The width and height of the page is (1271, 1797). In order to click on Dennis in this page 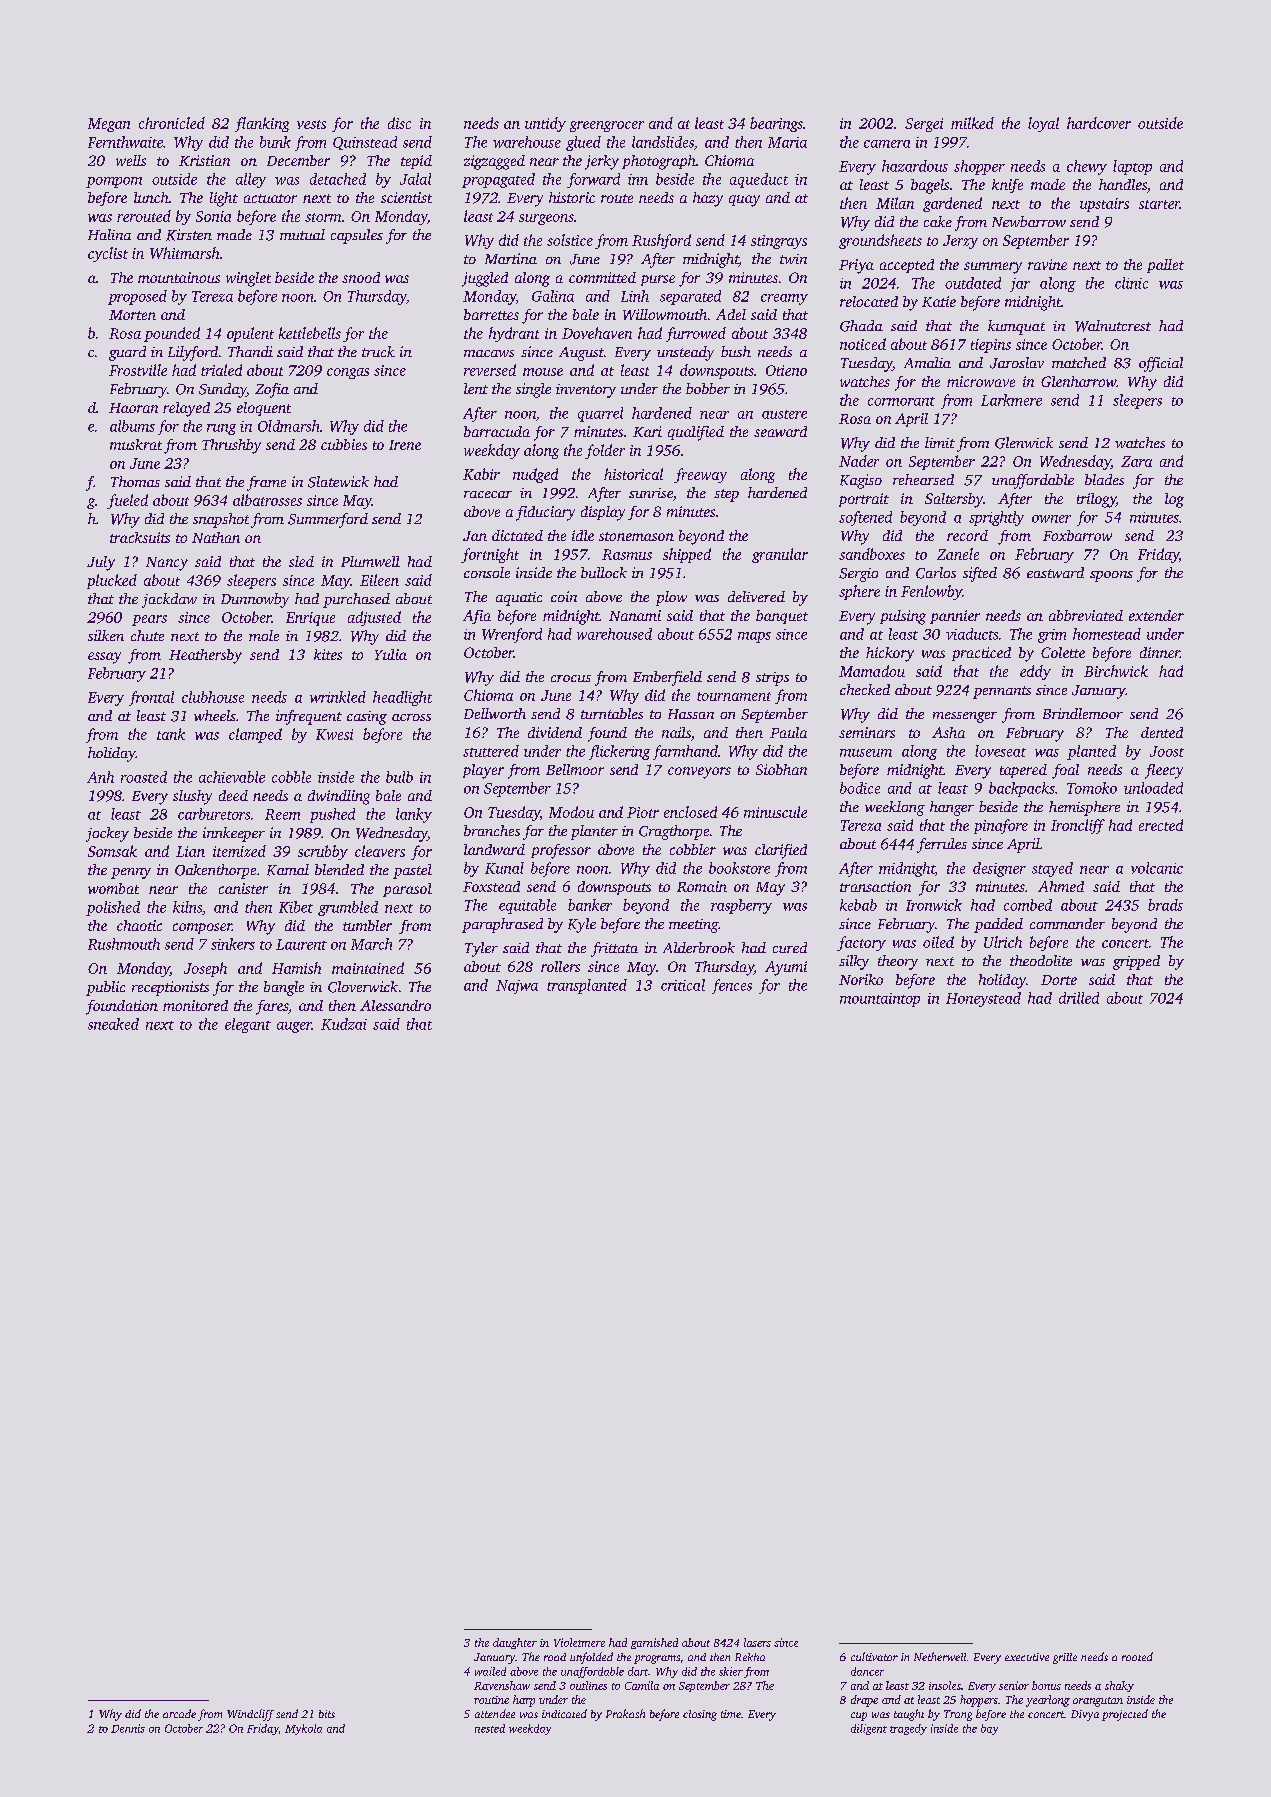, I will do `click(128, 1728)`.
